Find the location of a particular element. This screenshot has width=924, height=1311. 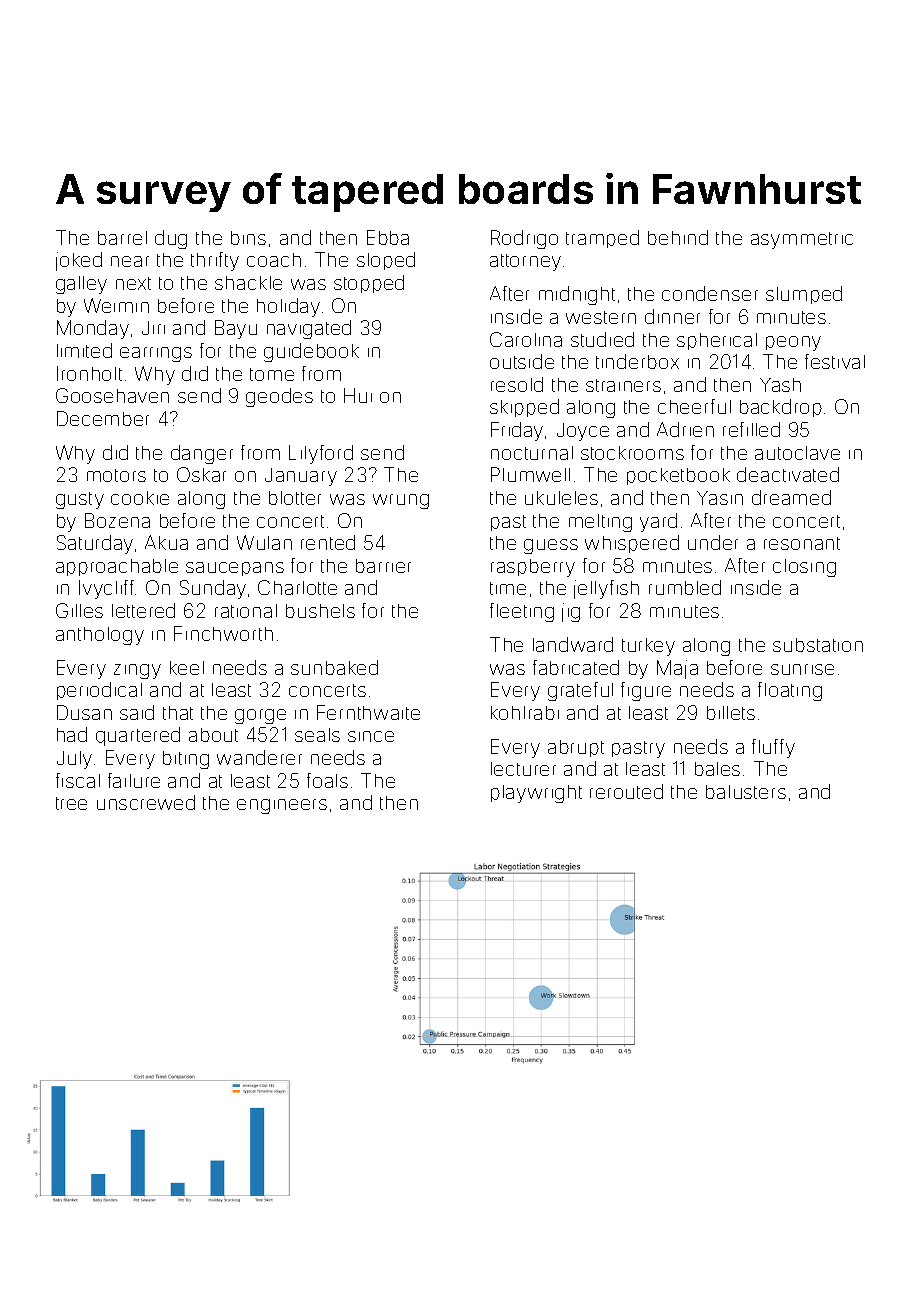

dug is located at coordinates (171, 239).
